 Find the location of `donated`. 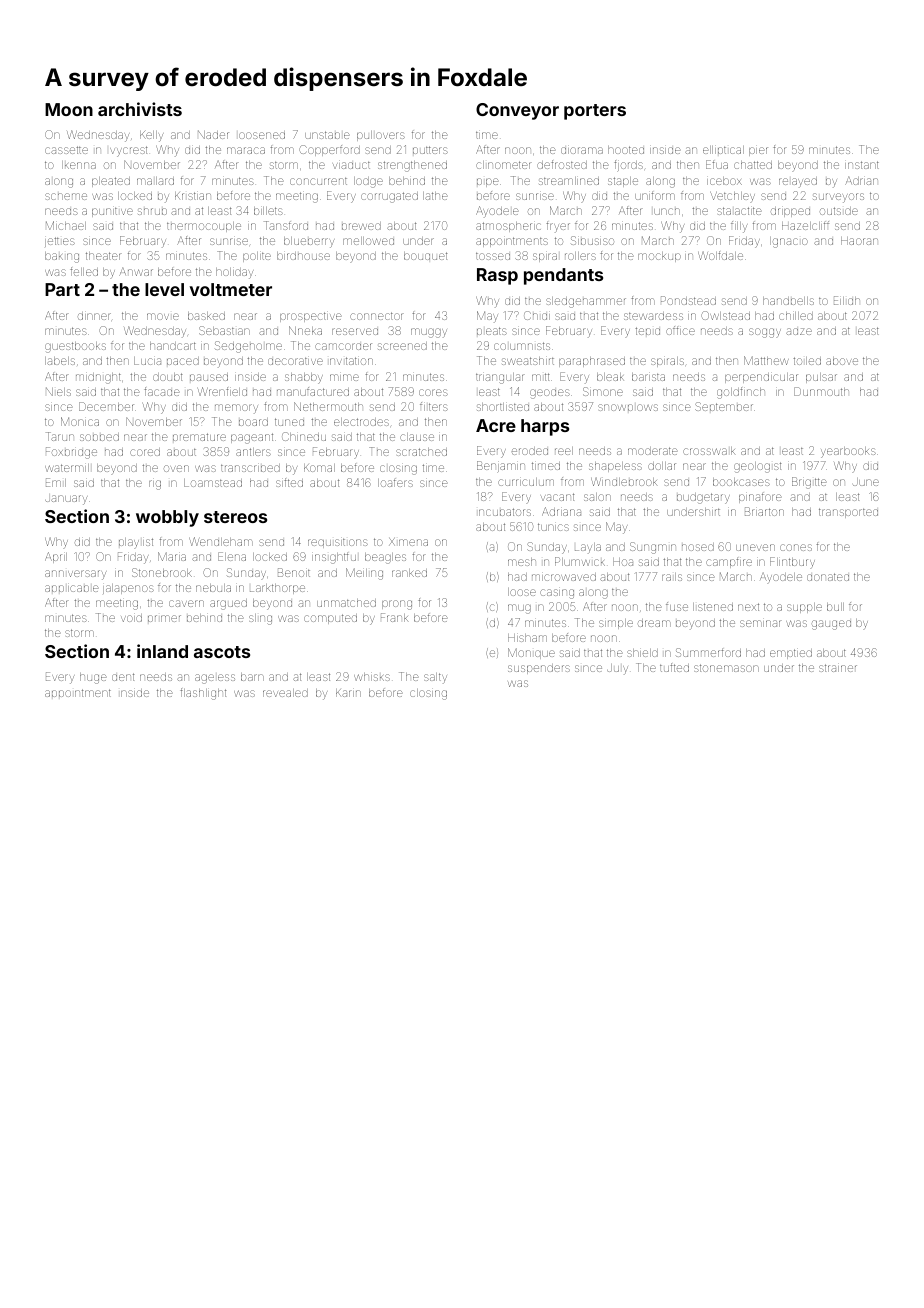

donated is located at coordinates (828, 577).
